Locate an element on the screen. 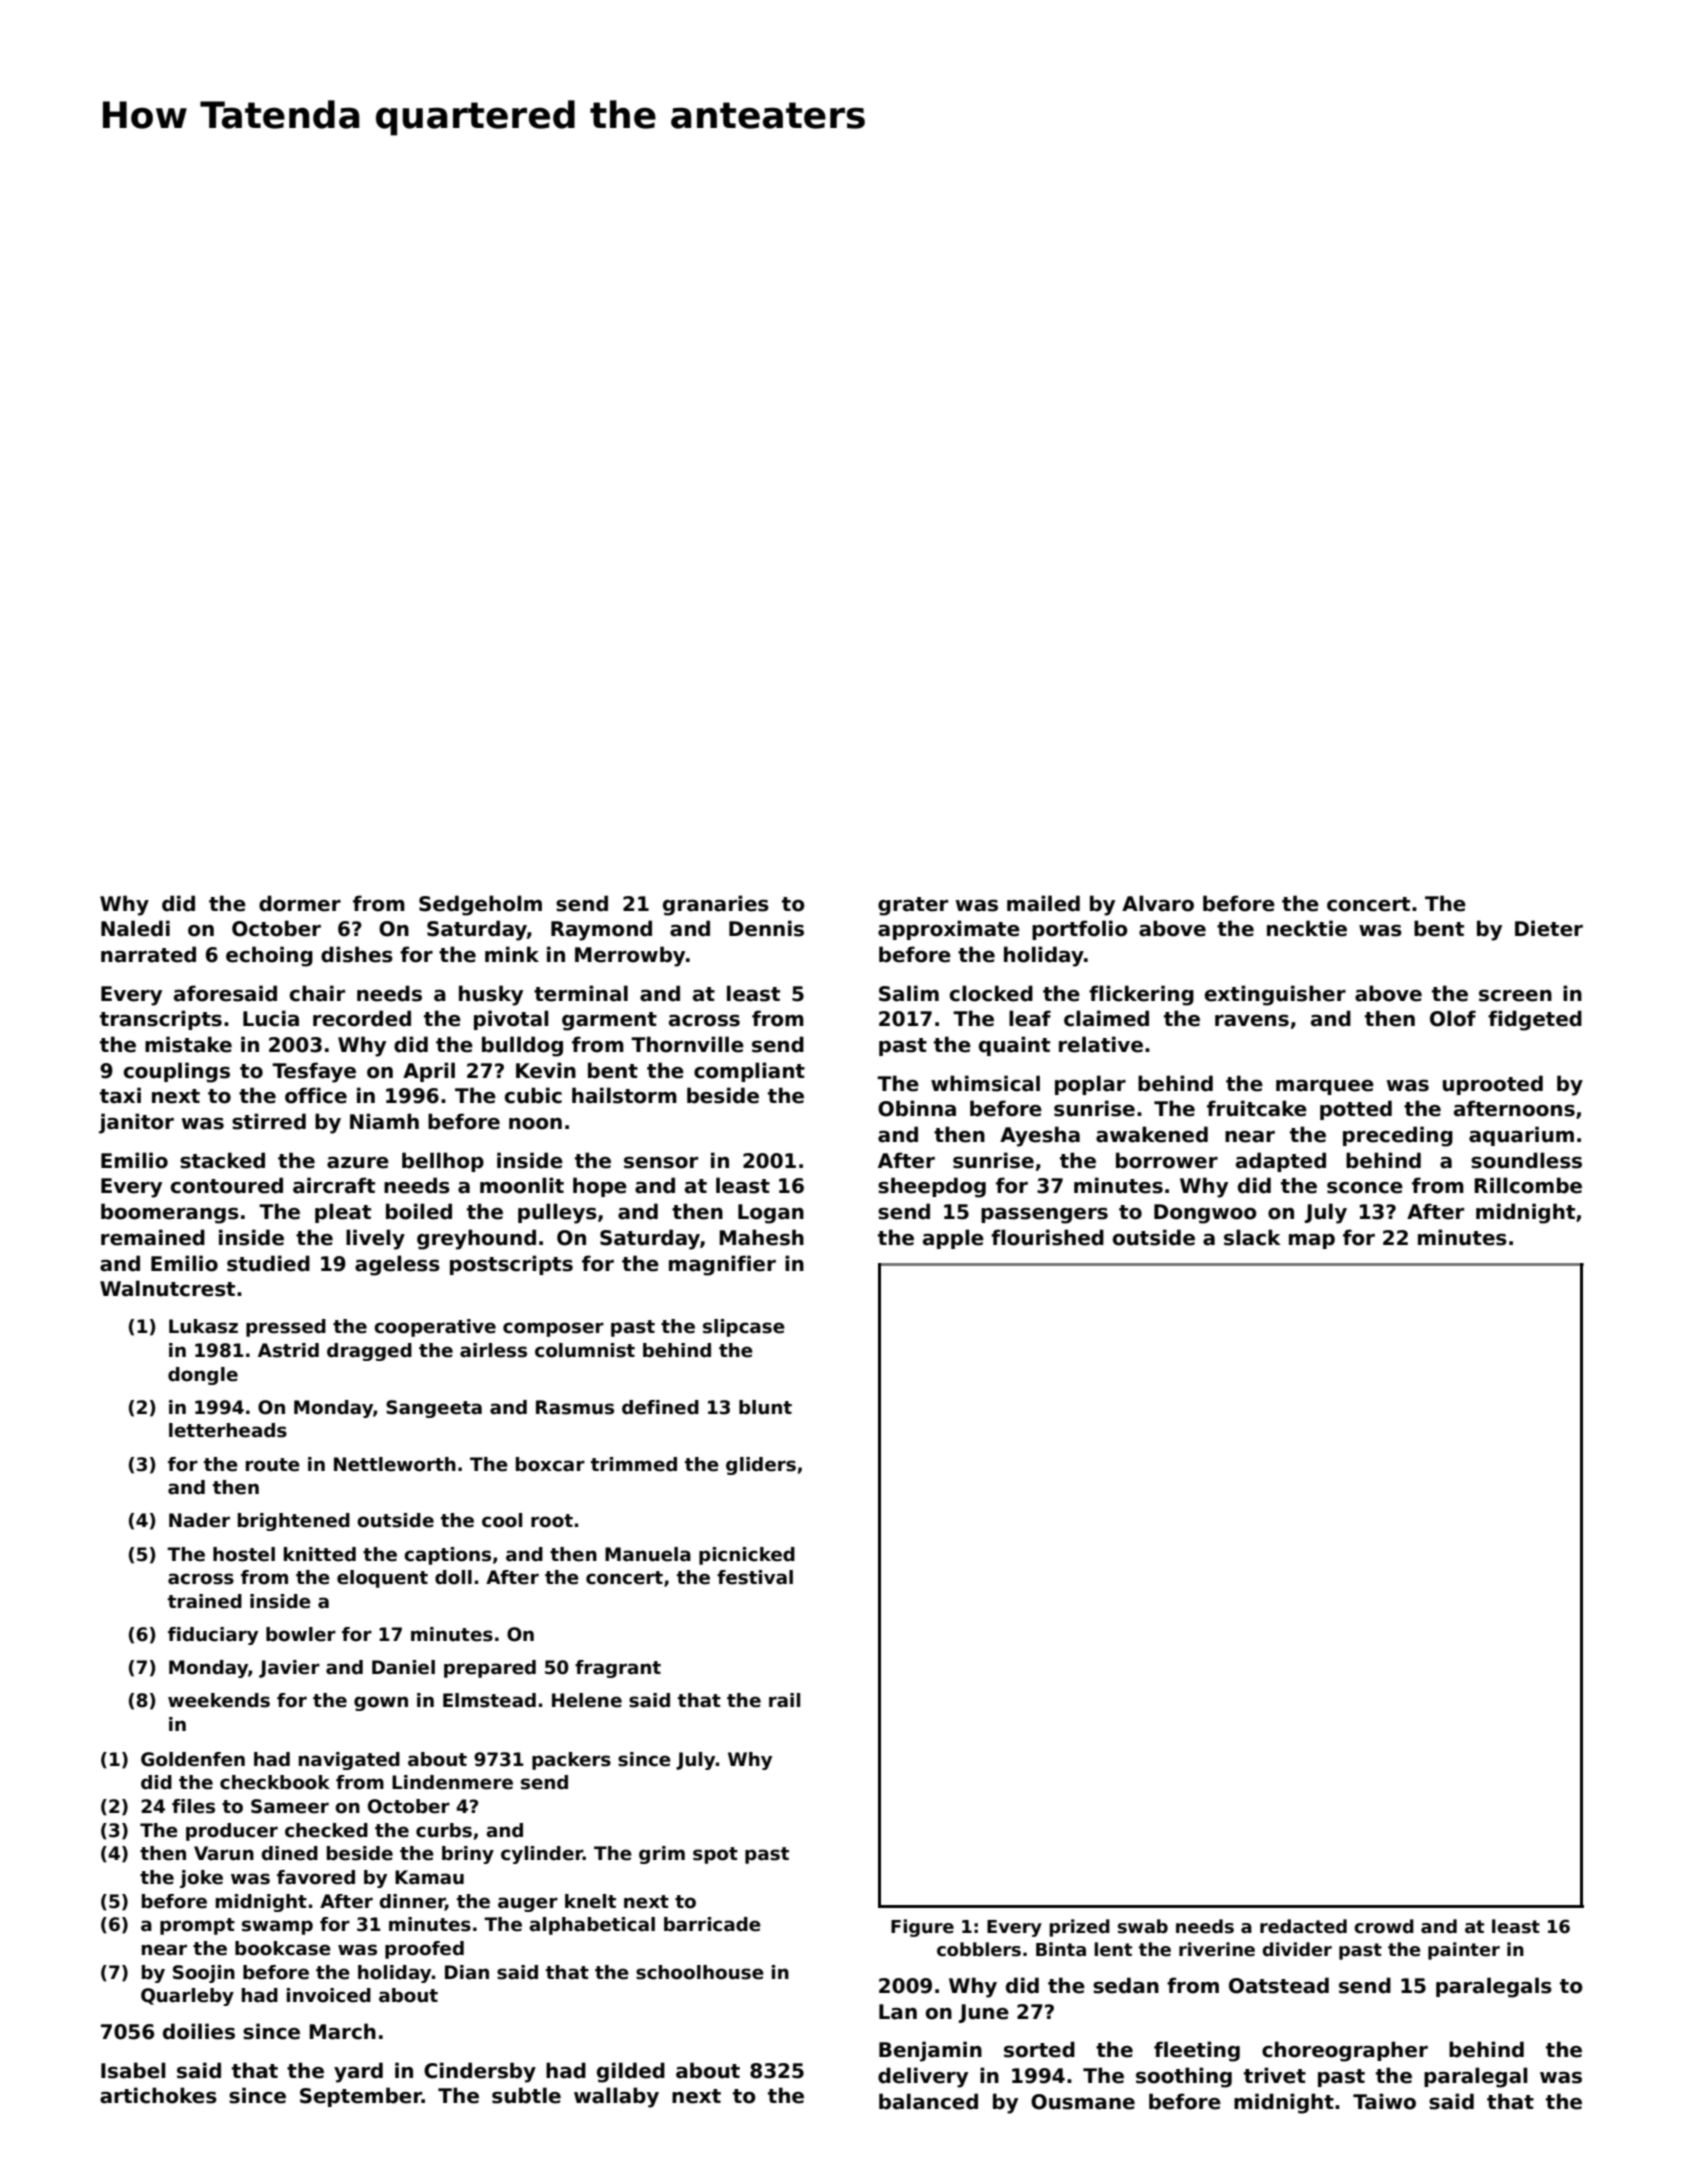  rail is located at coordinates (784, 1700).
